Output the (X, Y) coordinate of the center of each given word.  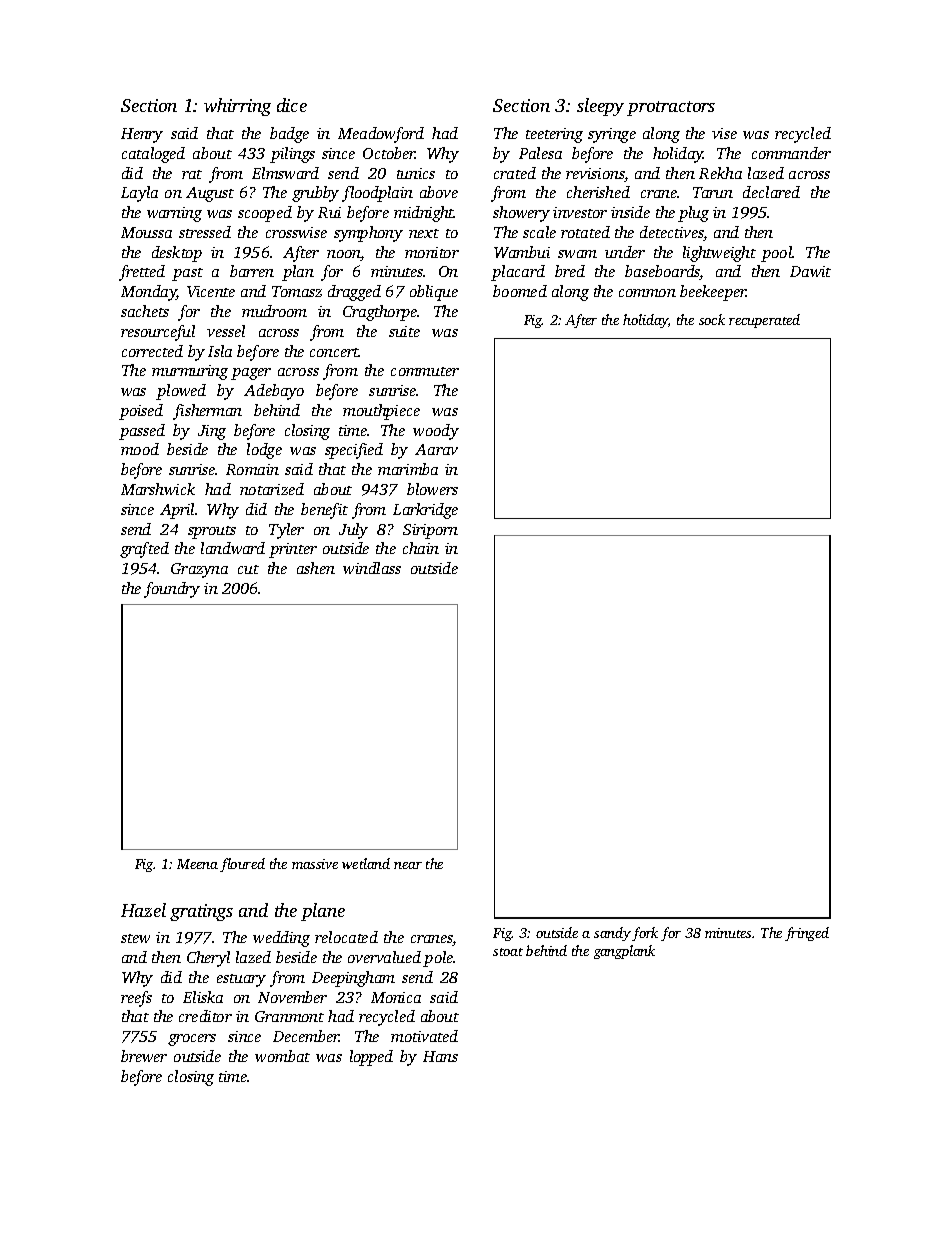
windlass (372, 568)
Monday (149, 293)
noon (344, 255)
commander (791, 153)
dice (292, 105)
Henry (142, 135)
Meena (197, 864)
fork (645, 934)
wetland (366, 863)
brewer (144, 1056)
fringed (807, 934)
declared (771, 192)
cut (248, 569)
